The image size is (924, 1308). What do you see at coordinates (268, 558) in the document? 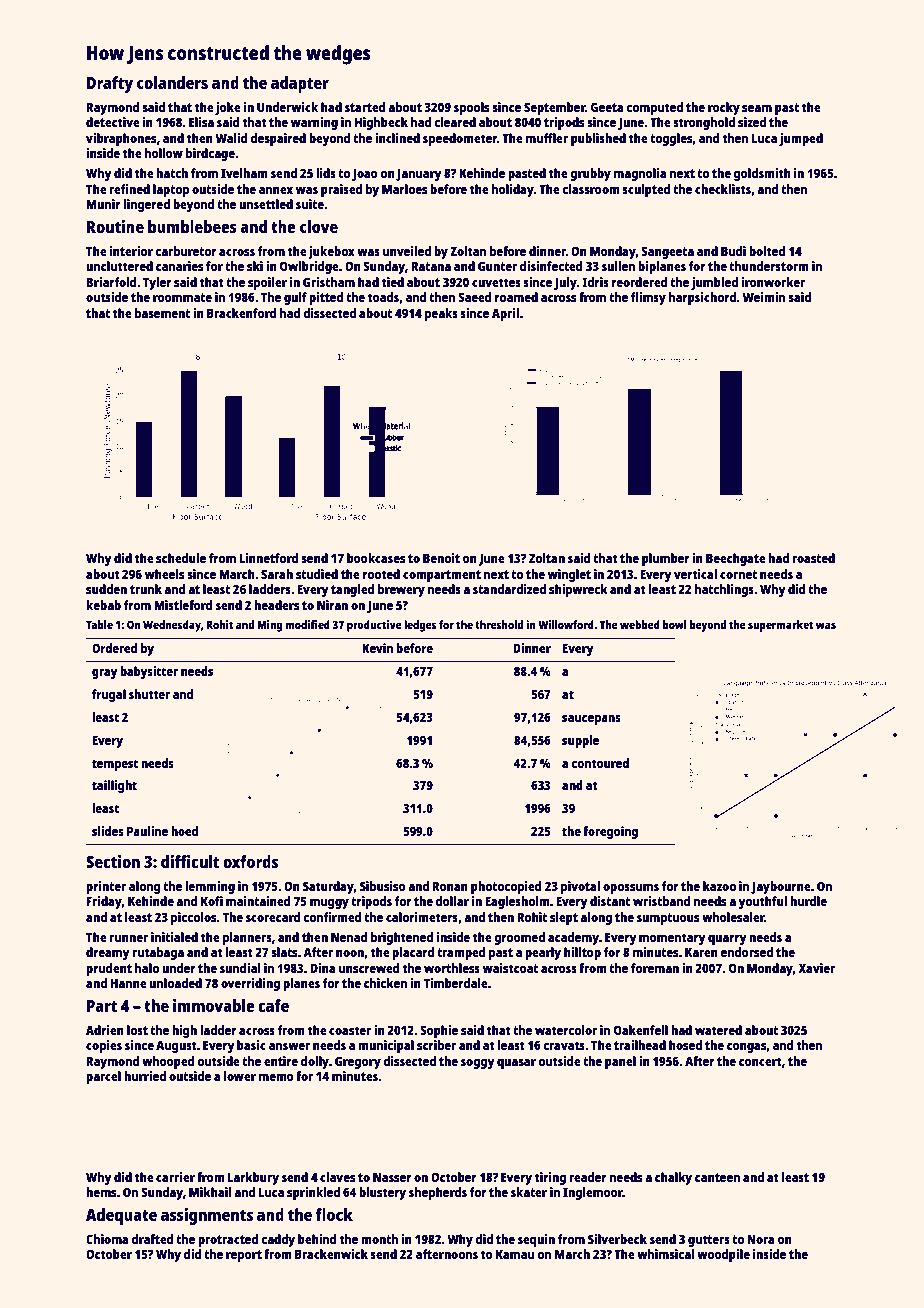
I see `Linnetford` at bounding box center [268, 558].
